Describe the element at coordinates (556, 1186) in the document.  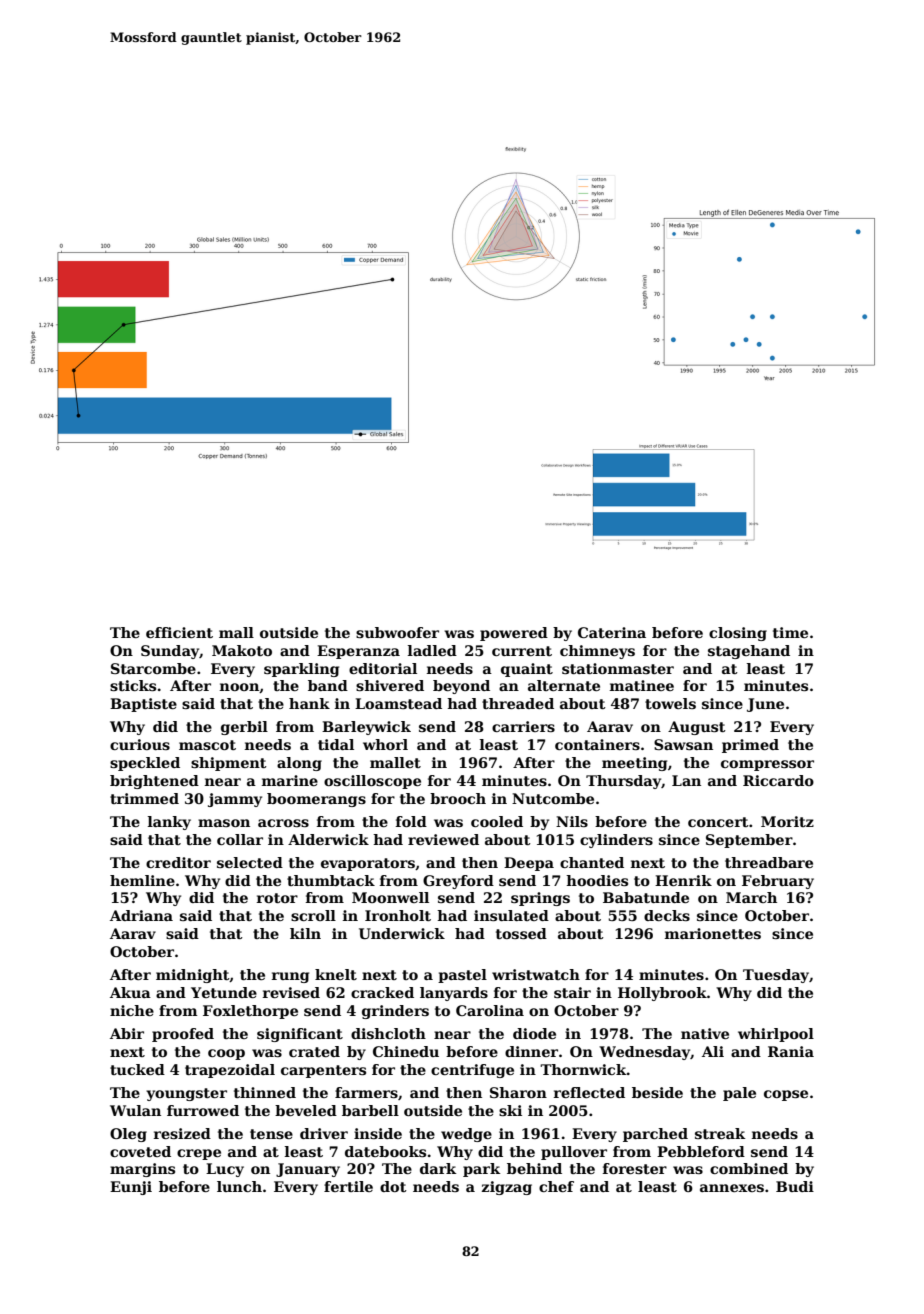
I see `chef` at that location.
